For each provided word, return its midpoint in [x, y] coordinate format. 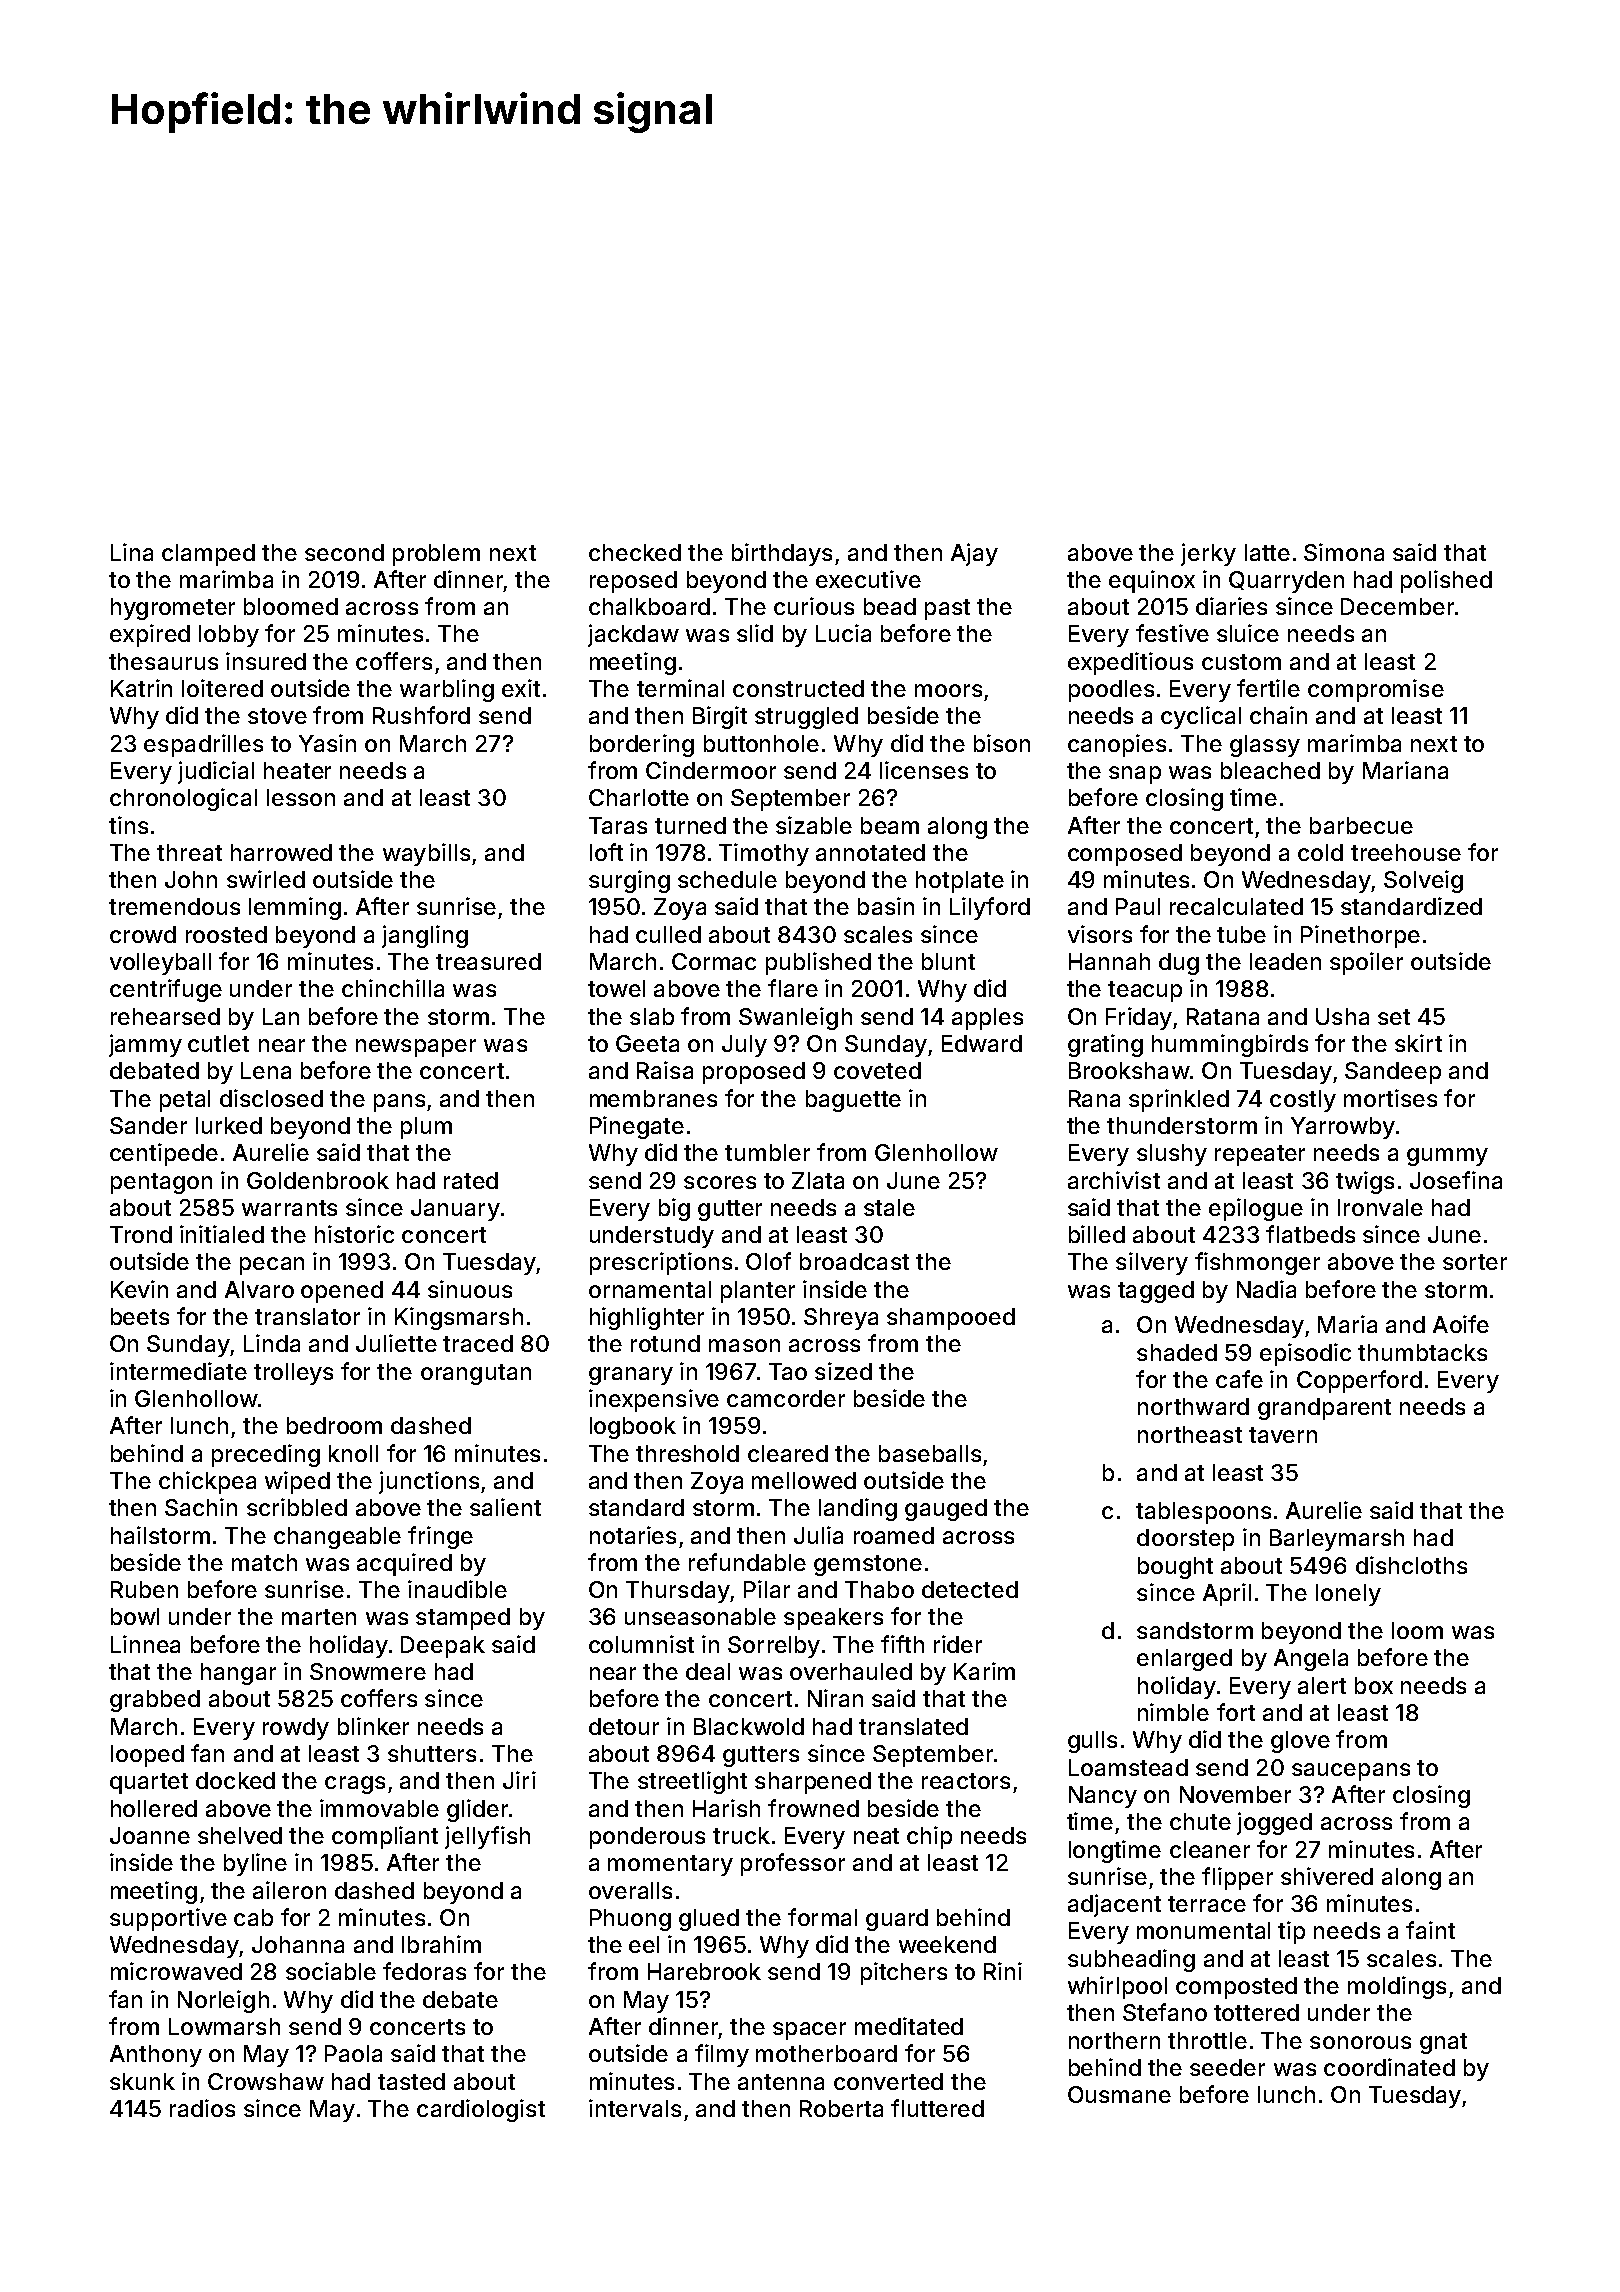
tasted [411, 2081]
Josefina [1456, 1180]
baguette [853, 1101]
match [264, 1562]
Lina [132, 552]
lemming [295, 908]
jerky [1208, 554]
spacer [809, 2031]
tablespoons [1203, 1513]
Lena [266, 1070]
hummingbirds [1230, 1045]
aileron [289, 1890]
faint [1430, 1930]
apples [987, 1019]
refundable [747, 1562]
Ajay [974, 554]
